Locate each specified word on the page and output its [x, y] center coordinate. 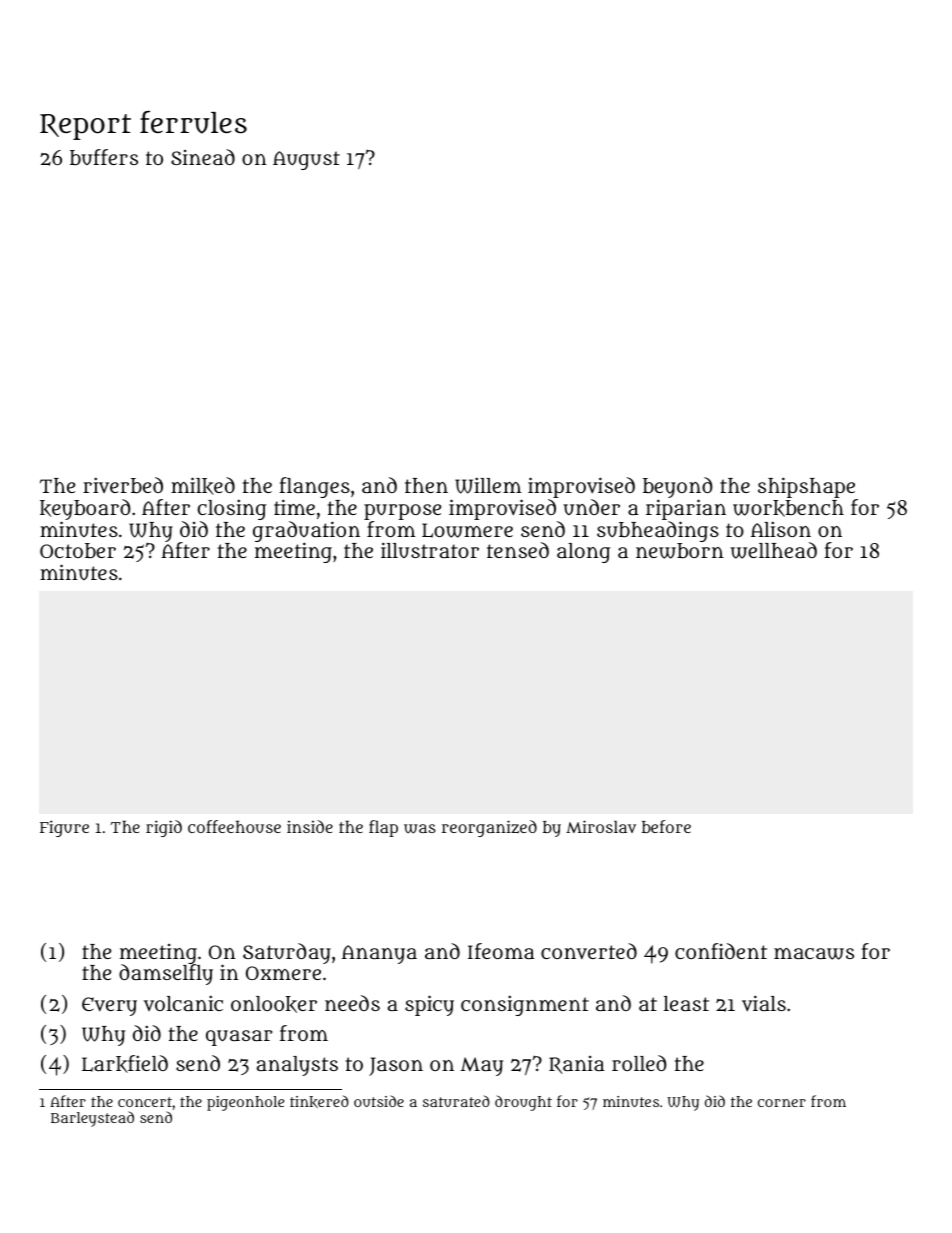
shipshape [806, 487]
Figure [64, 828]
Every [109, 1006]
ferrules [193, 122]
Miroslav [601, 826]
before [666, 826]
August [306, 160]
